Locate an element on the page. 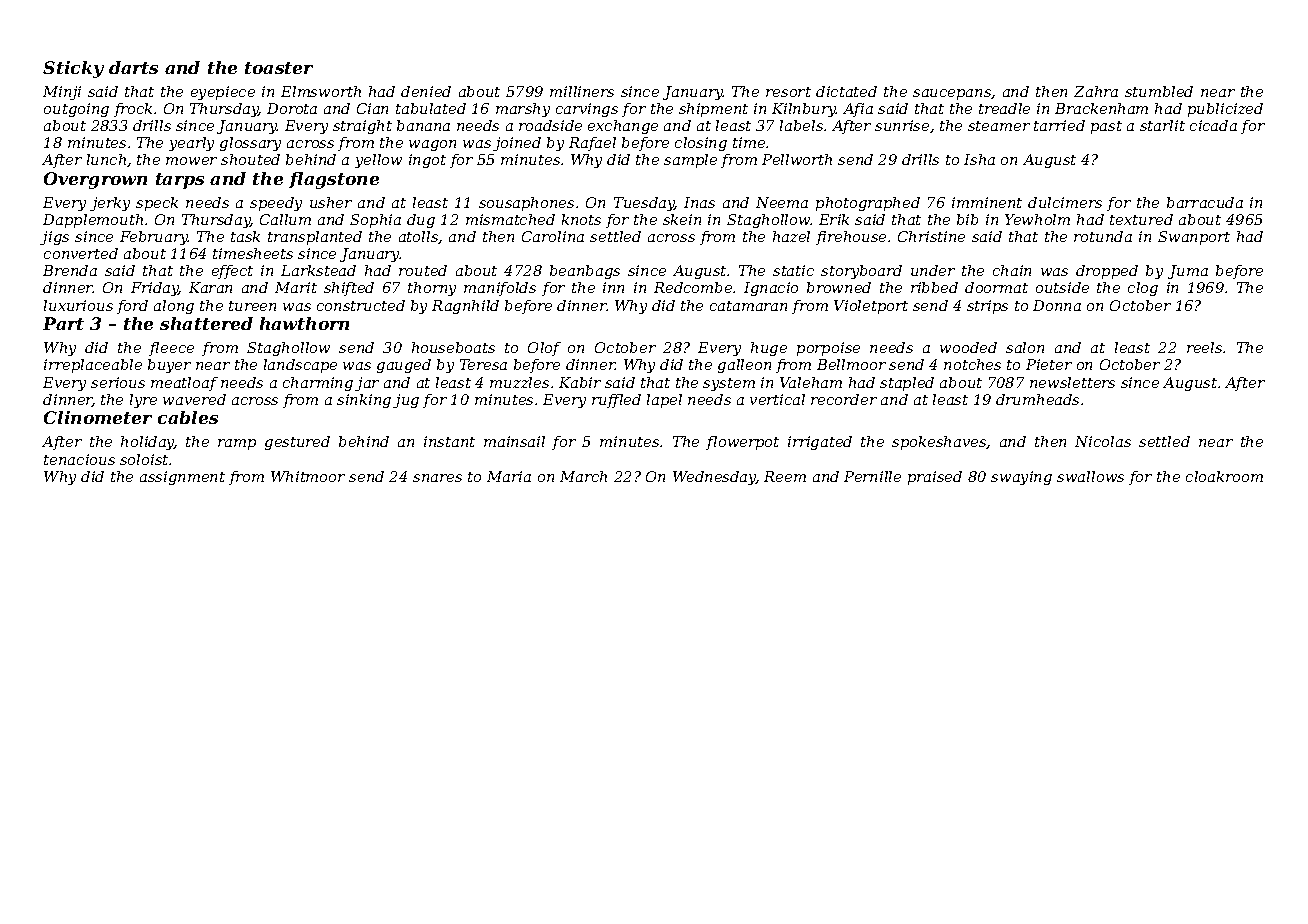  Yewholm is located at coordinates (1037, 219).
